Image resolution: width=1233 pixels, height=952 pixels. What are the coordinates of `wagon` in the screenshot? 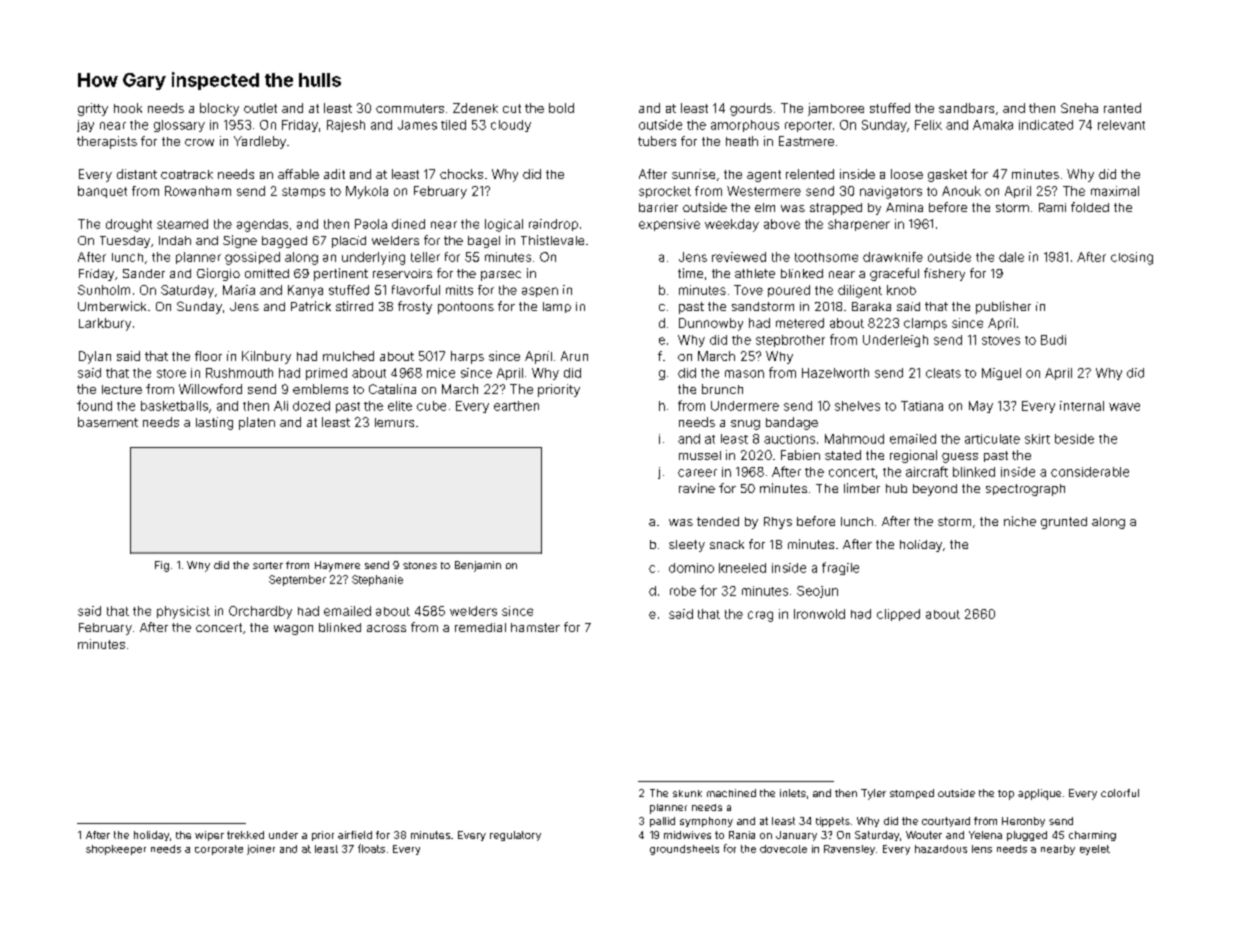 It's located at (293, 630).
